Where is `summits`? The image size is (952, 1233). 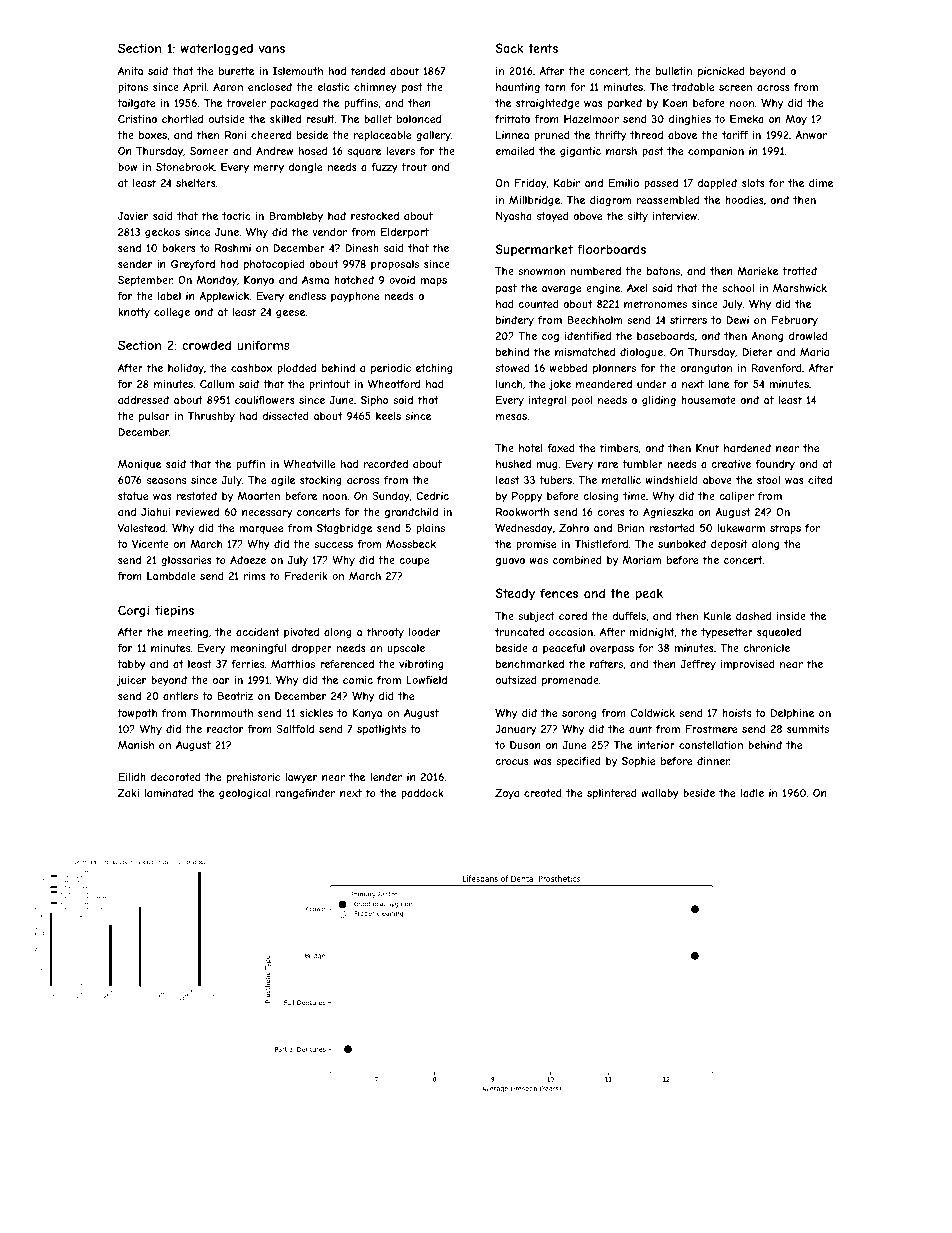
summits is located at coordinates (808, 729).
